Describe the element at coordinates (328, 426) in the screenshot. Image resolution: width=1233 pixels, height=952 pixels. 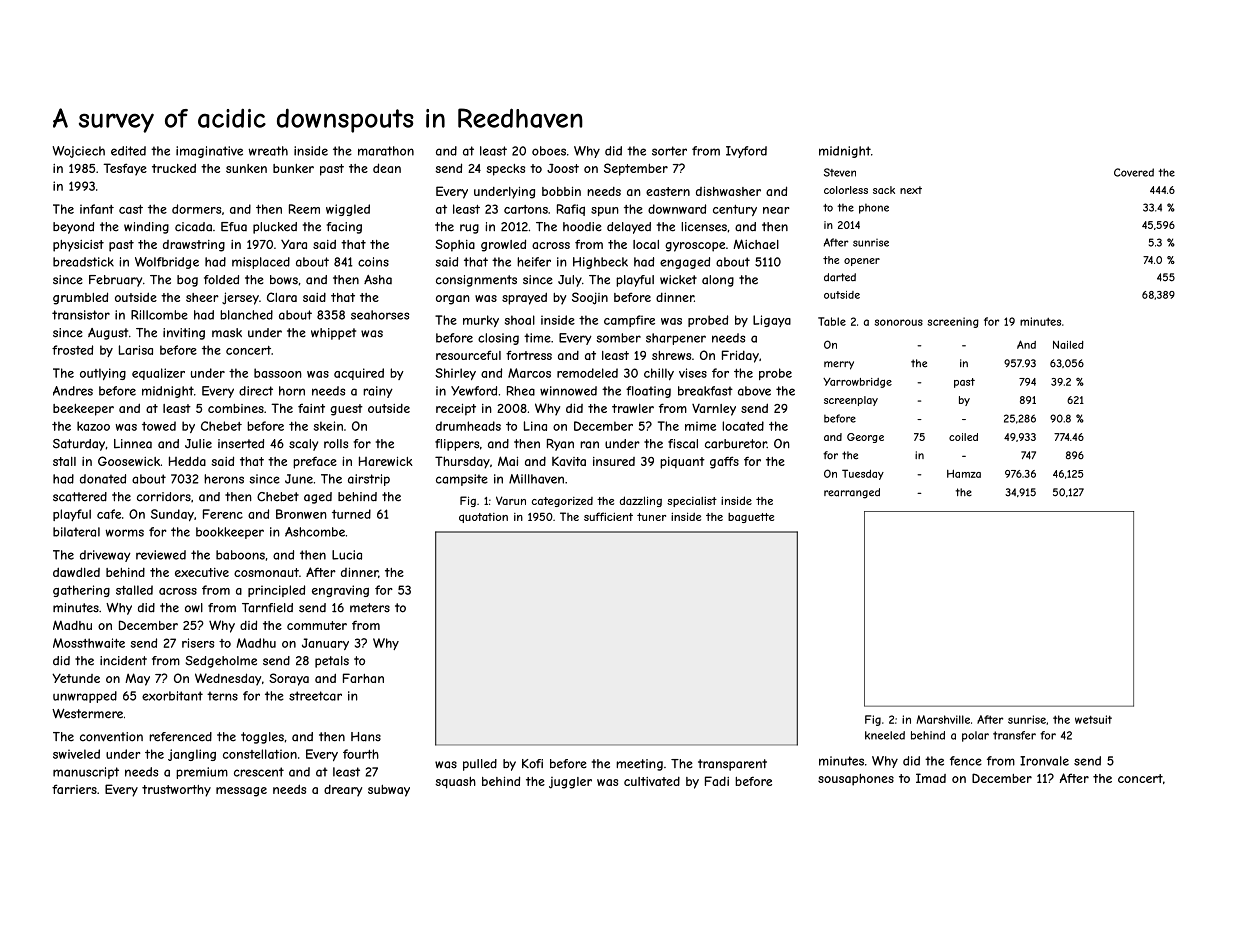
I see `skein` at that location.
